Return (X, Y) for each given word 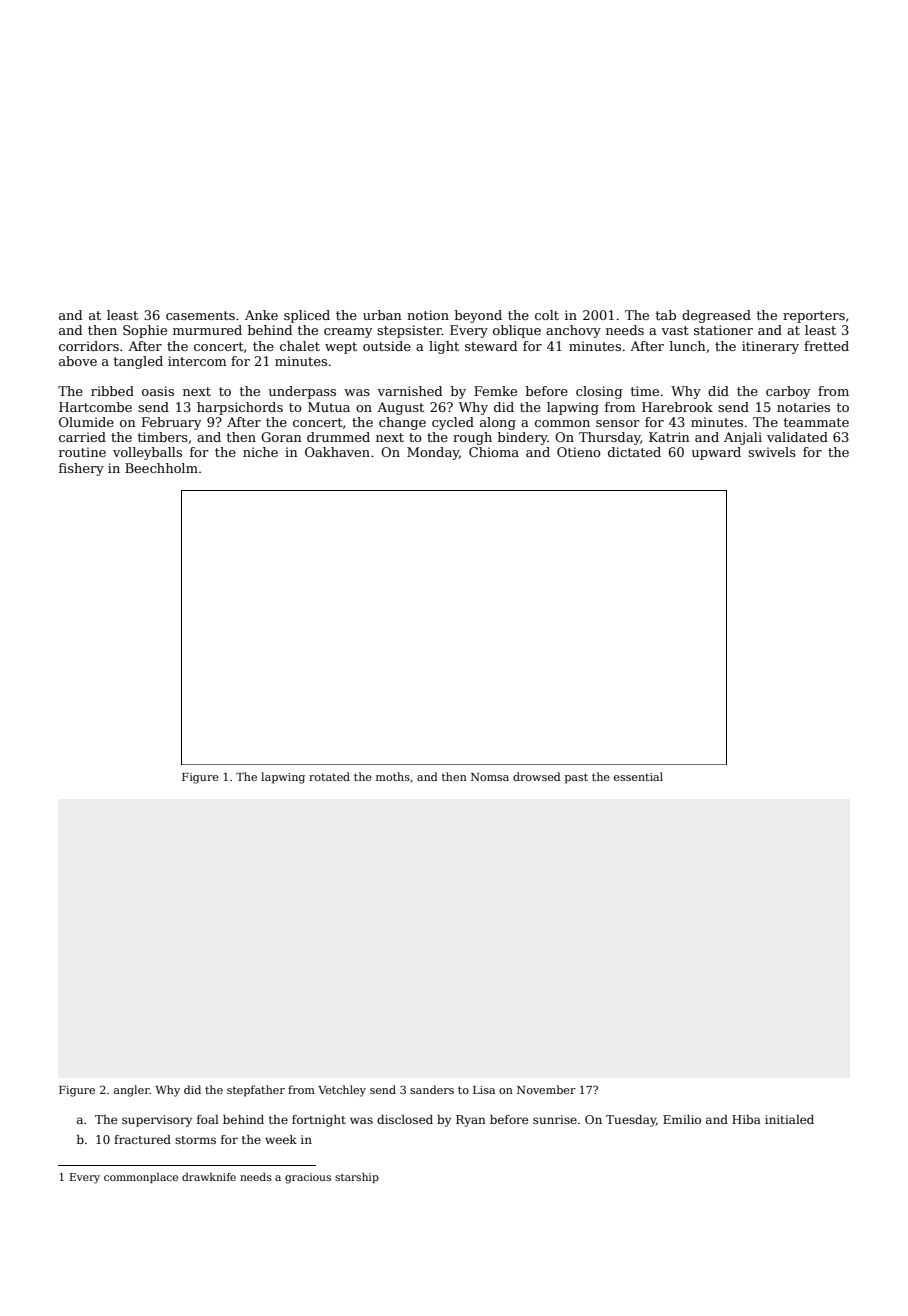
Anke (261, 315)
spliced (307, 316)
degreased (716, 316)
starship (357, 1178)
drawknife (209, 1177)
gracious (308, 1178)
